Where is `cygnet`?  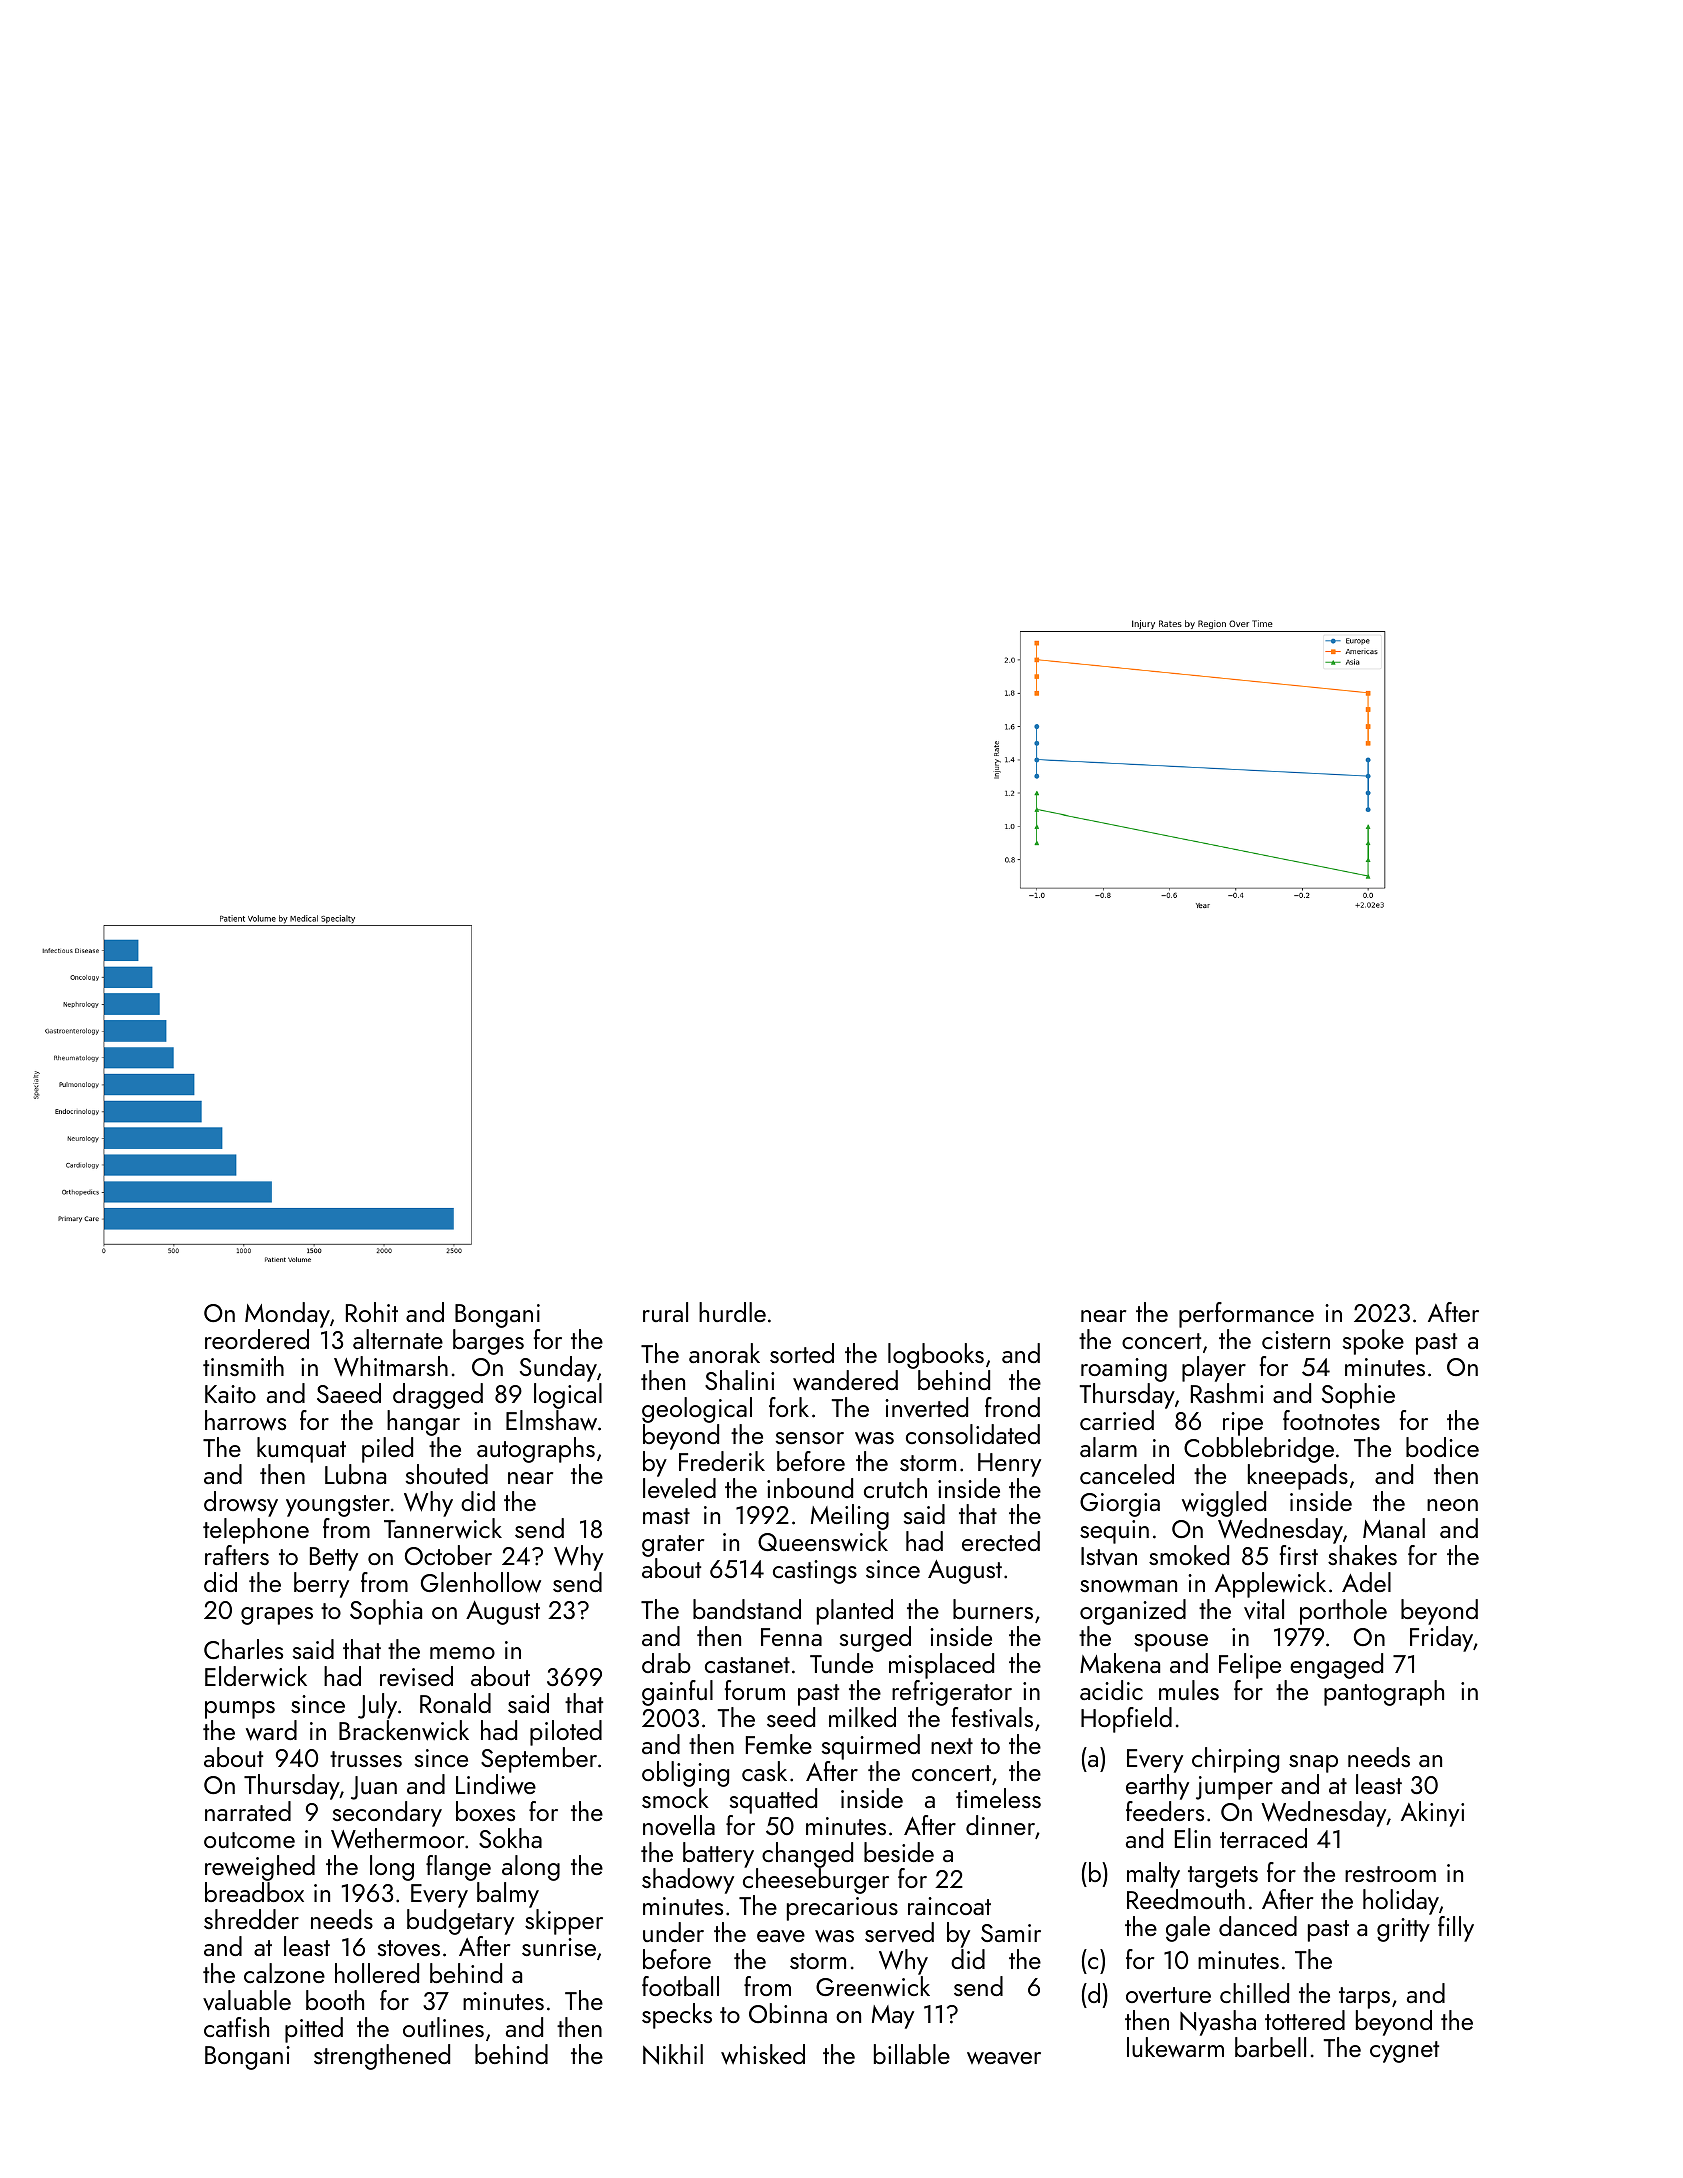 cygnet is located at coordinates (1404, 2052).
